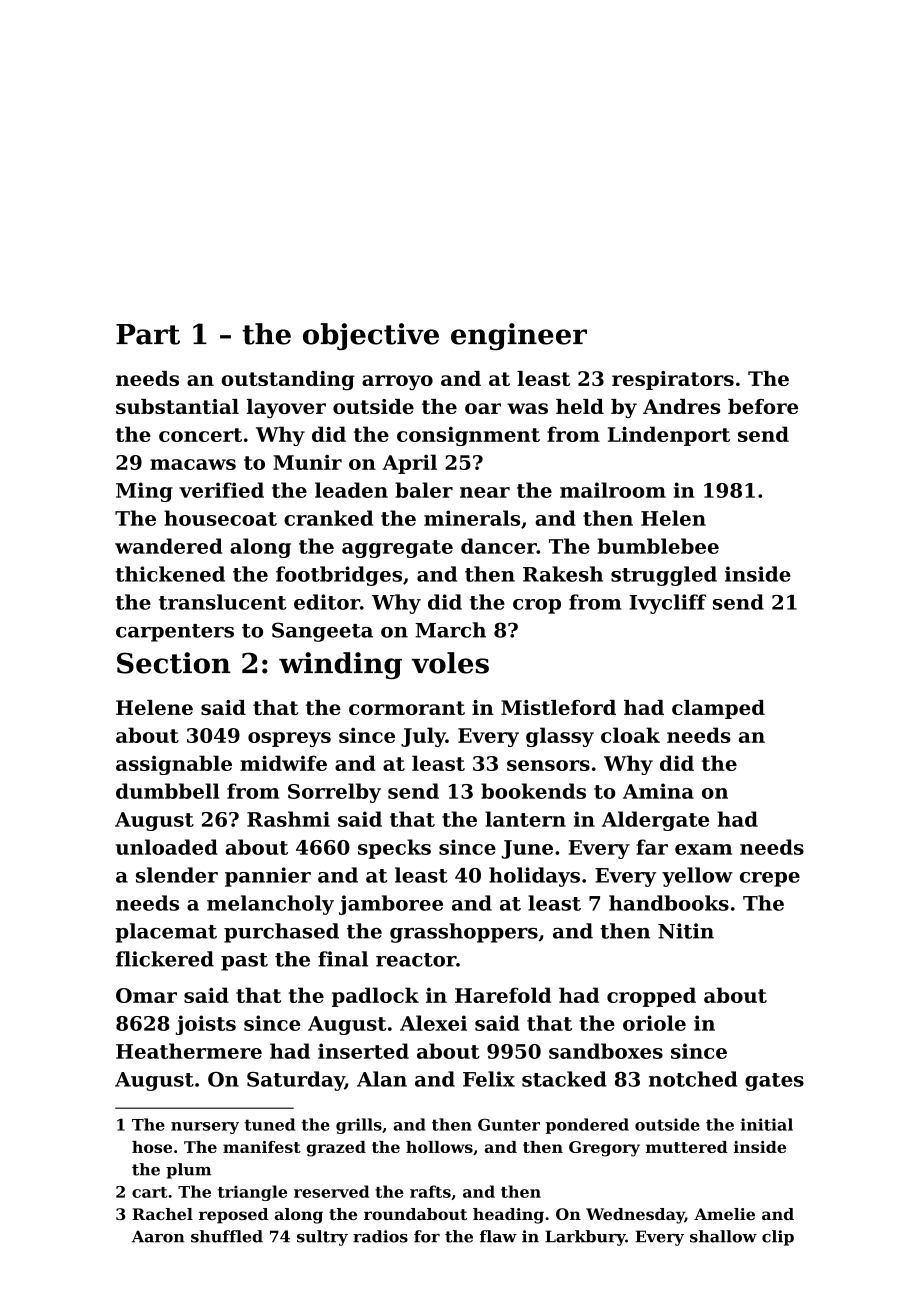  Describe the element at coordinates (774, 1082) in the document. I see `gates` at that location.
